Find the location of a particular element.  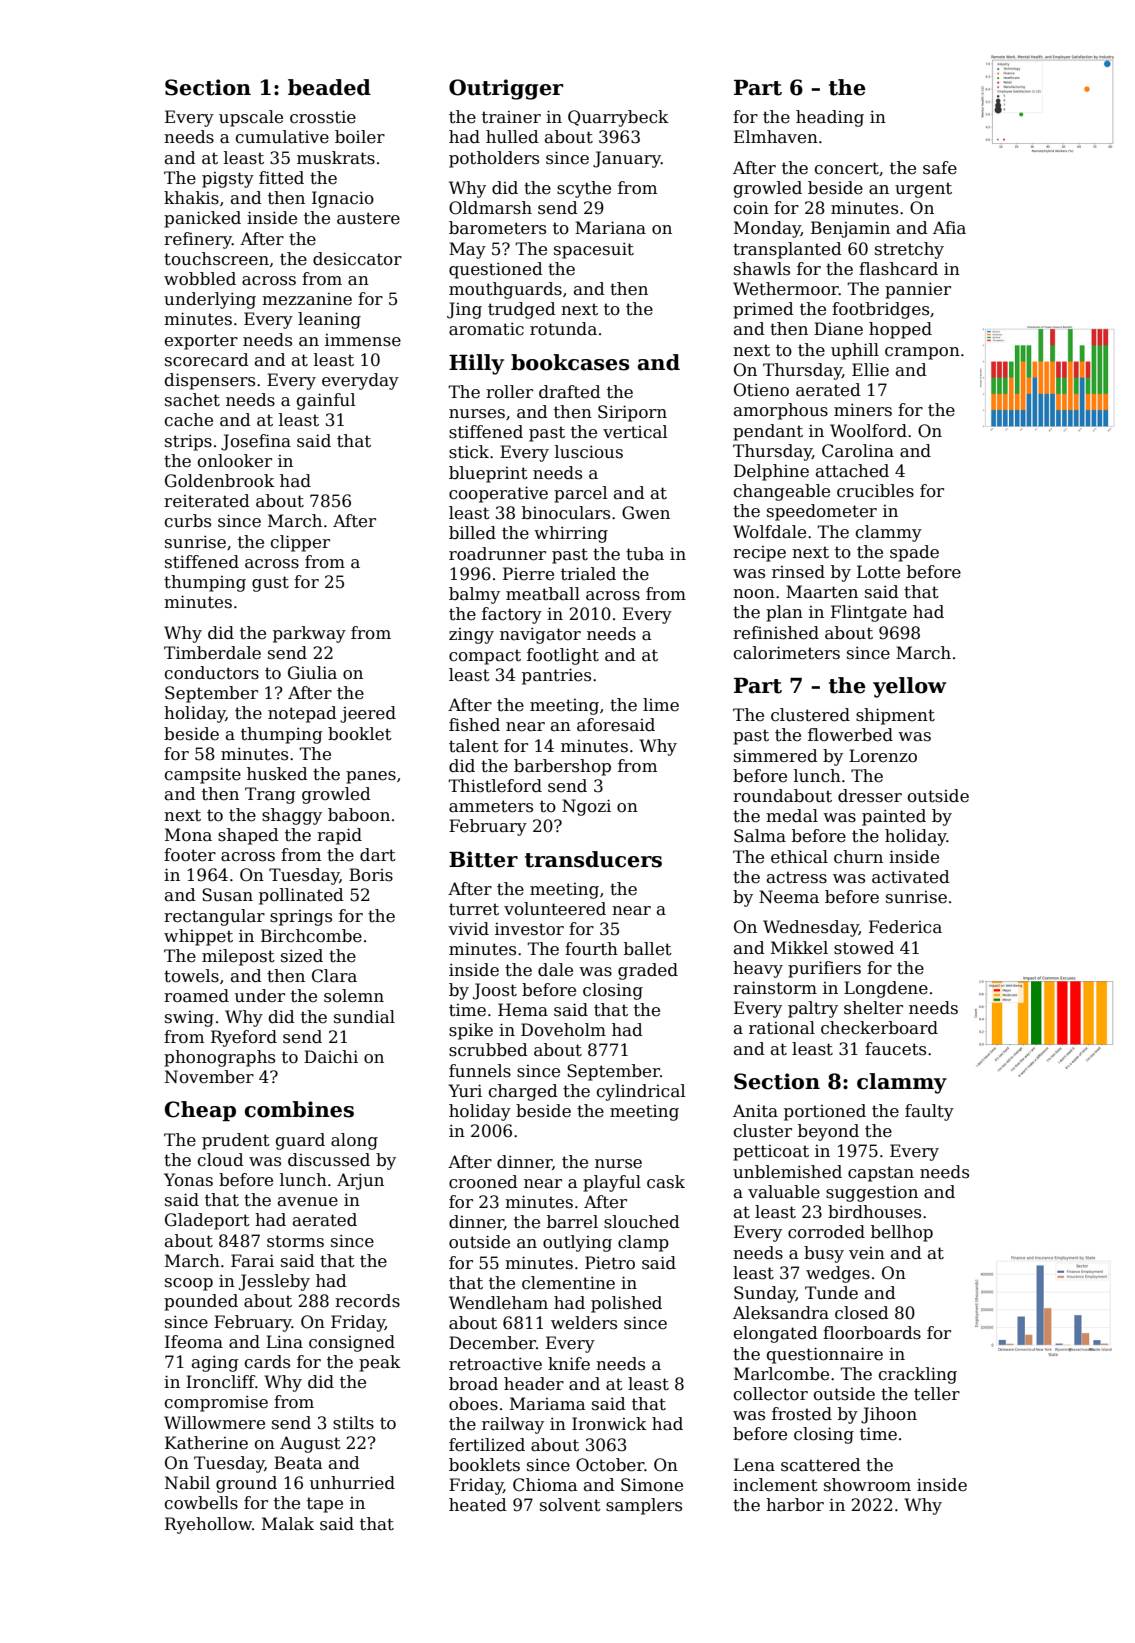

beaded is located at coordinates (329, 87).
